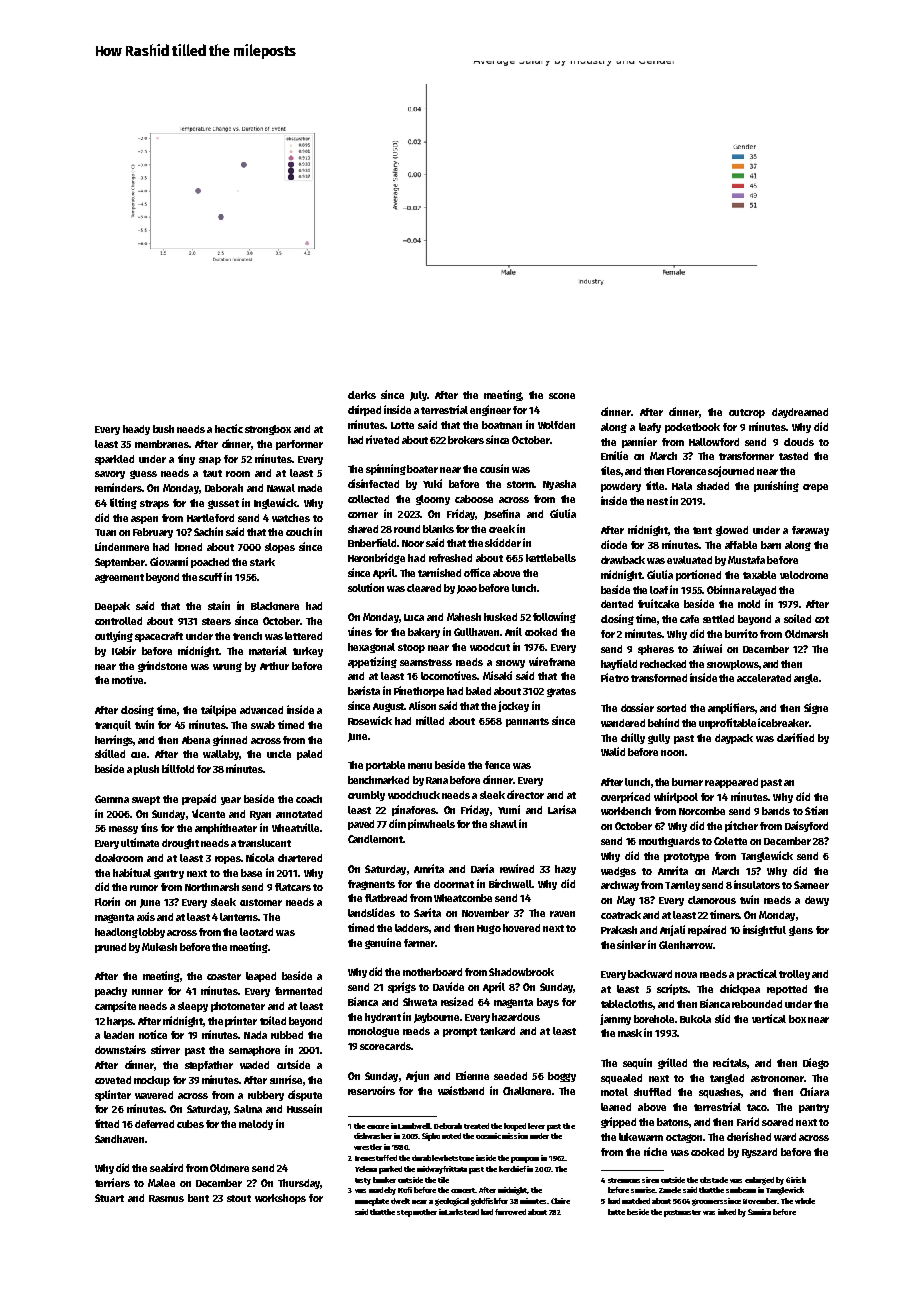 This document has height=1308, width=924. I want to click on recitals, so click(730, 1062).
